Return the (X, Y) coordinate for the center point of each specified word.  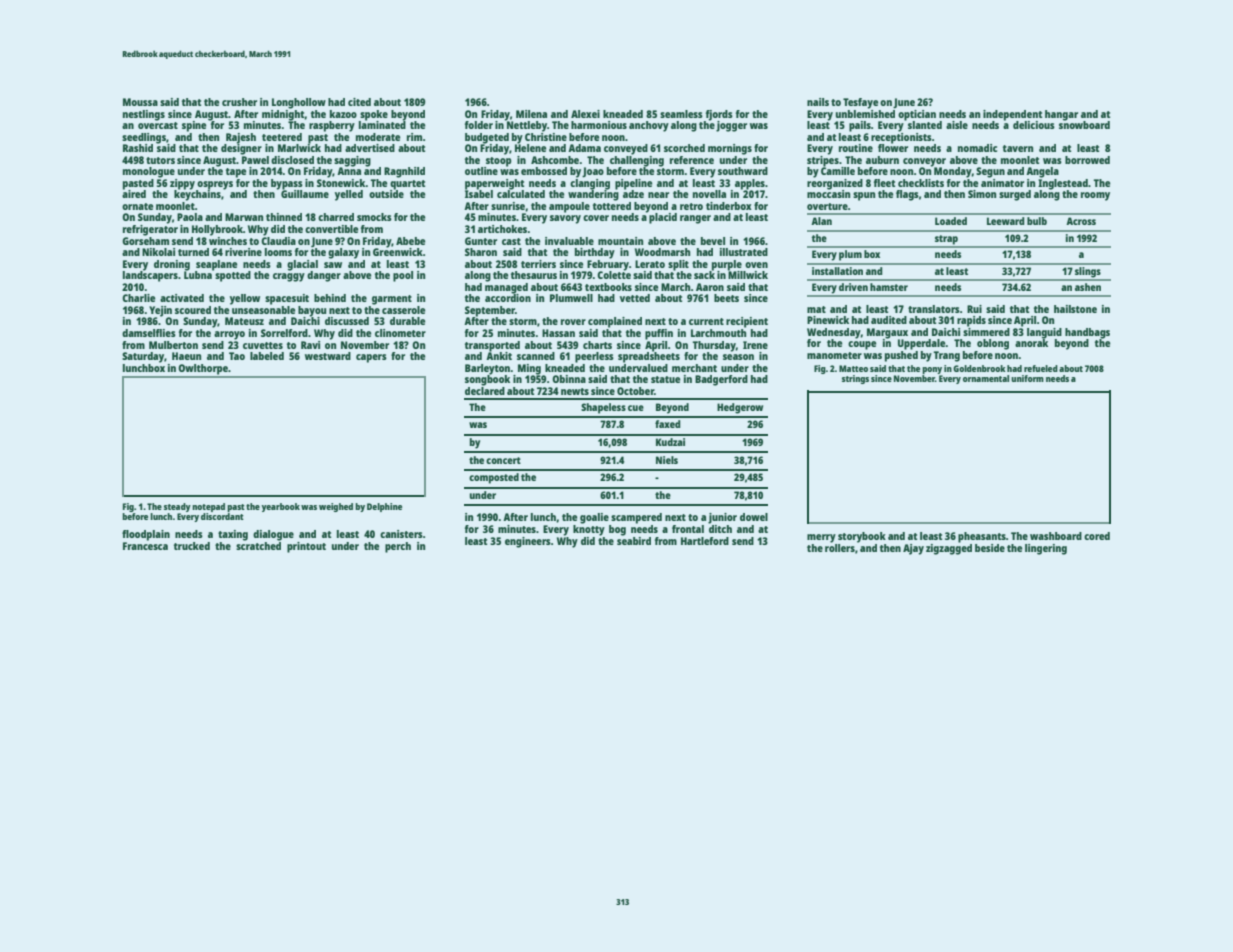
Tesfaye (860, 103)
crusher (239, 102)
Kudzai (670, 442)
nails (818, 102)
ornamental (986, 378)
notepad (208, 507)
